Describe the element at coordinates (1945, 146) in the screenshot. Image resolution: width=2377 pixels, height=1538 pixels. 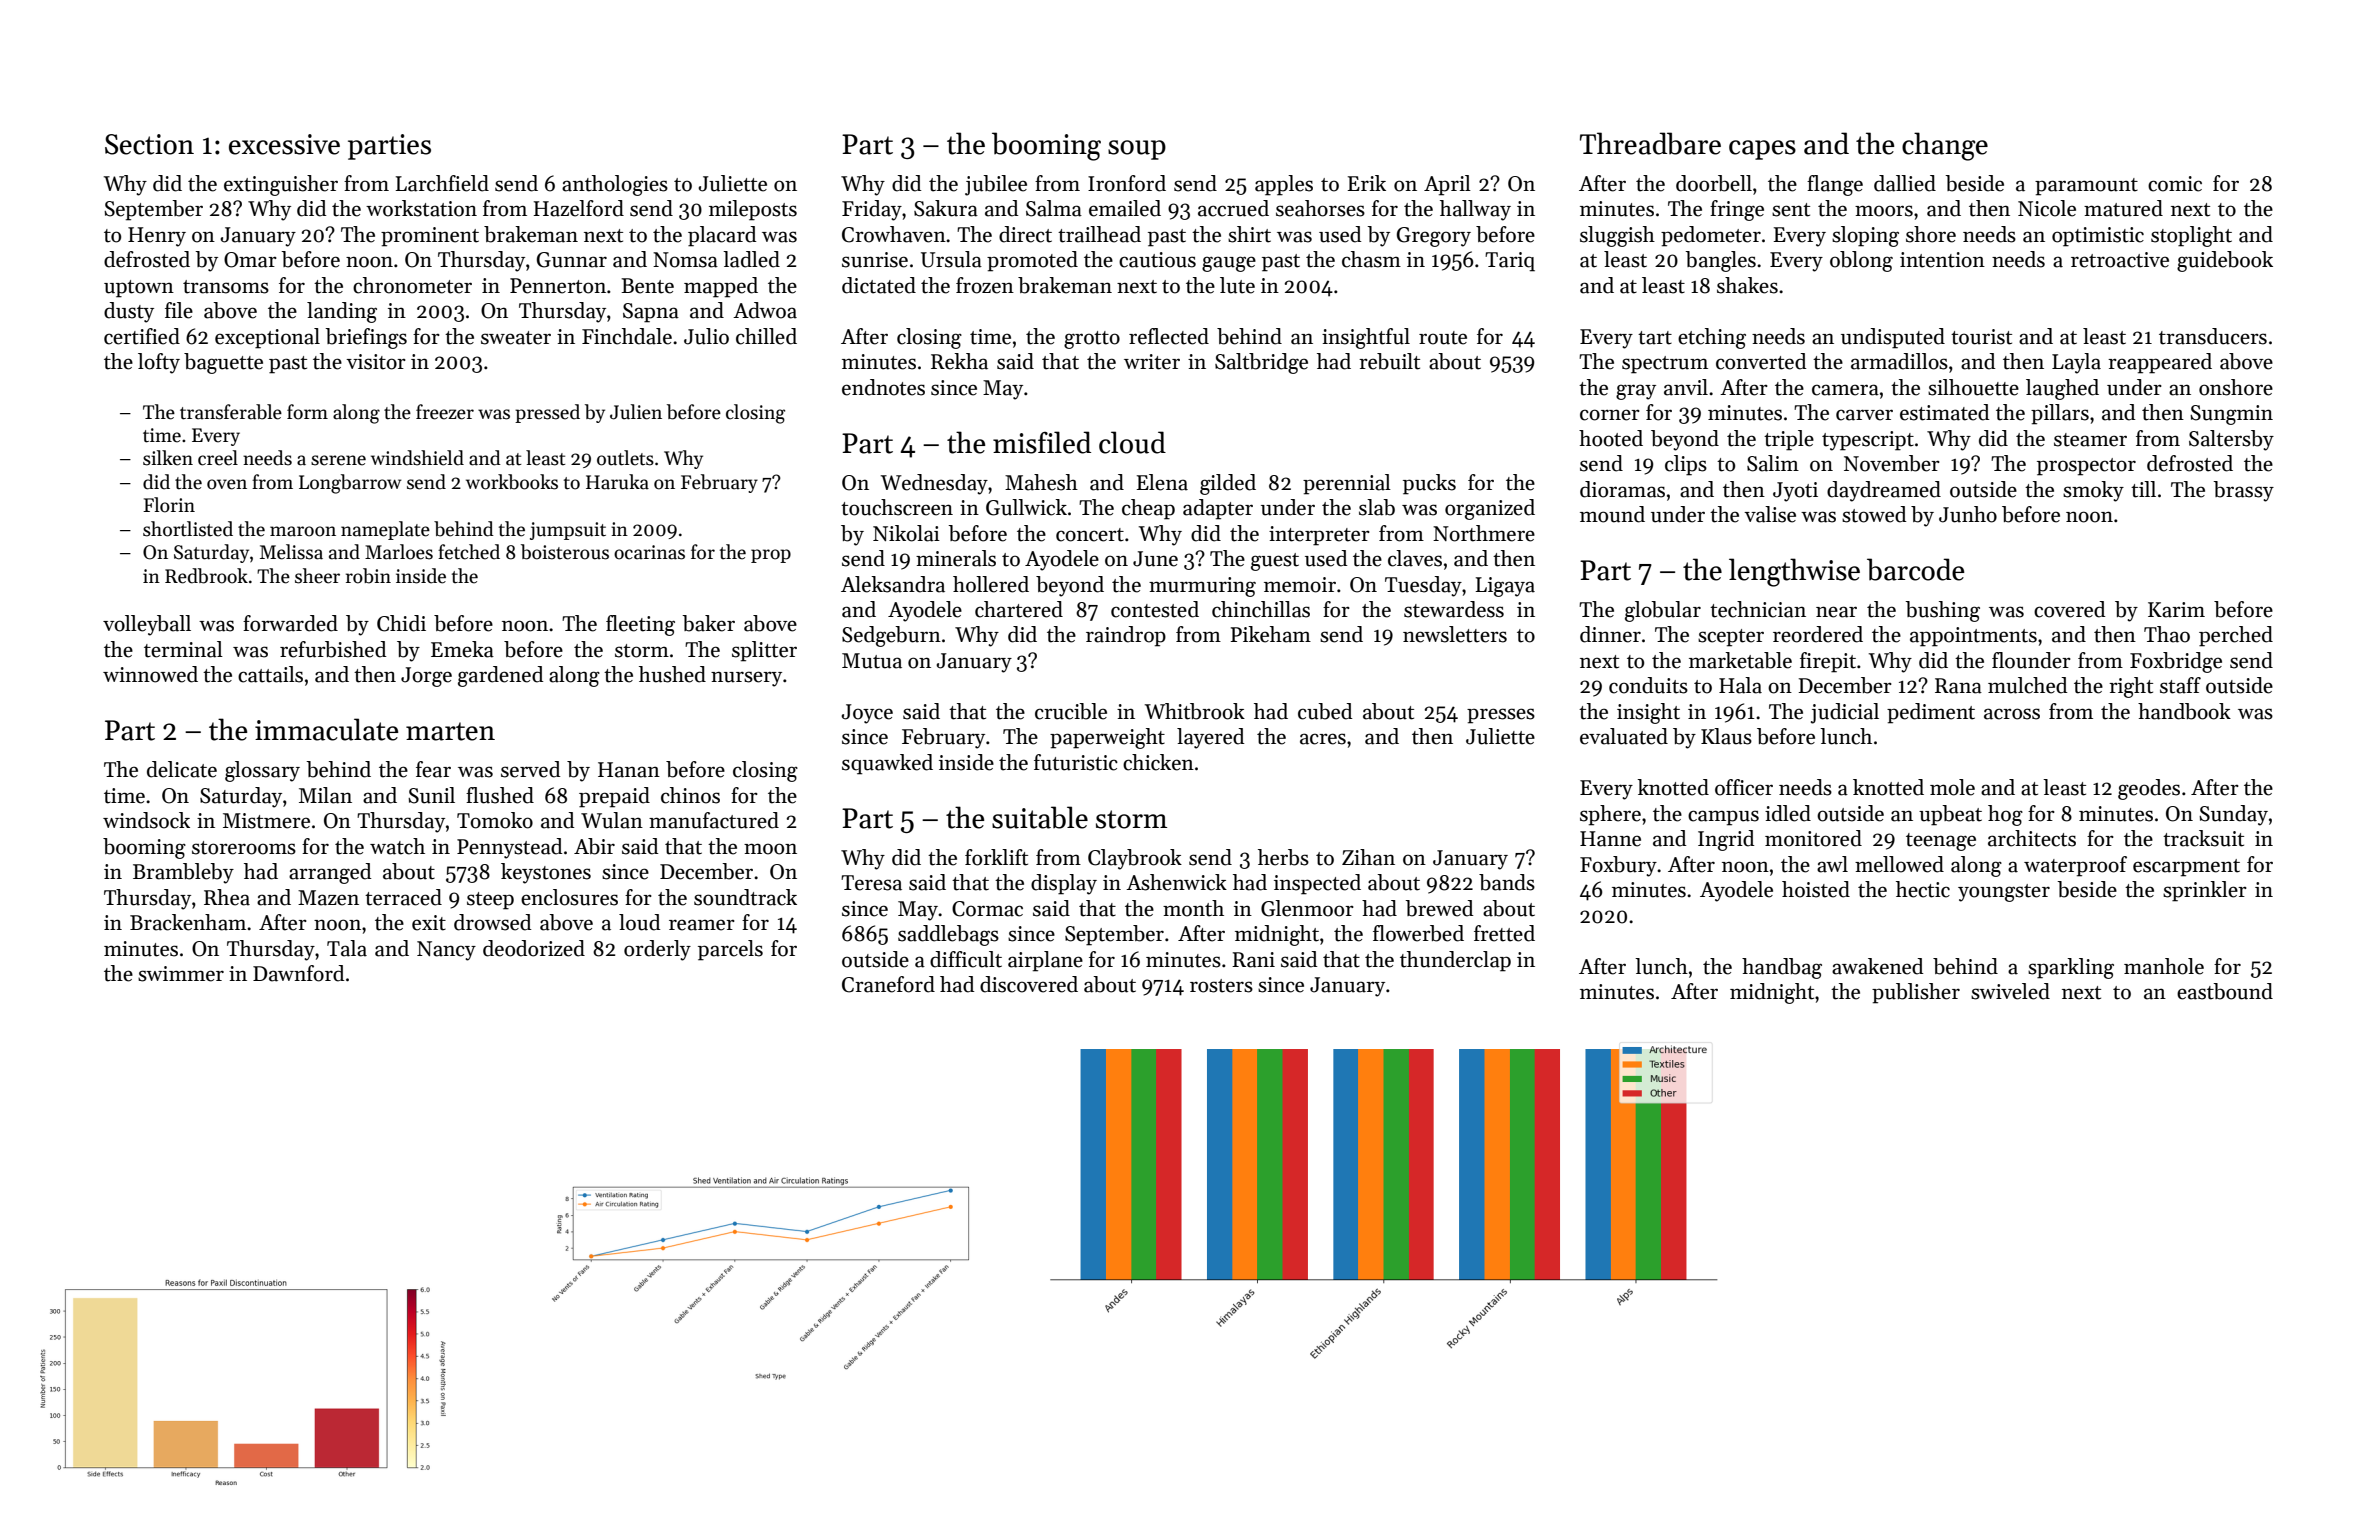
I see `change` at that location.
